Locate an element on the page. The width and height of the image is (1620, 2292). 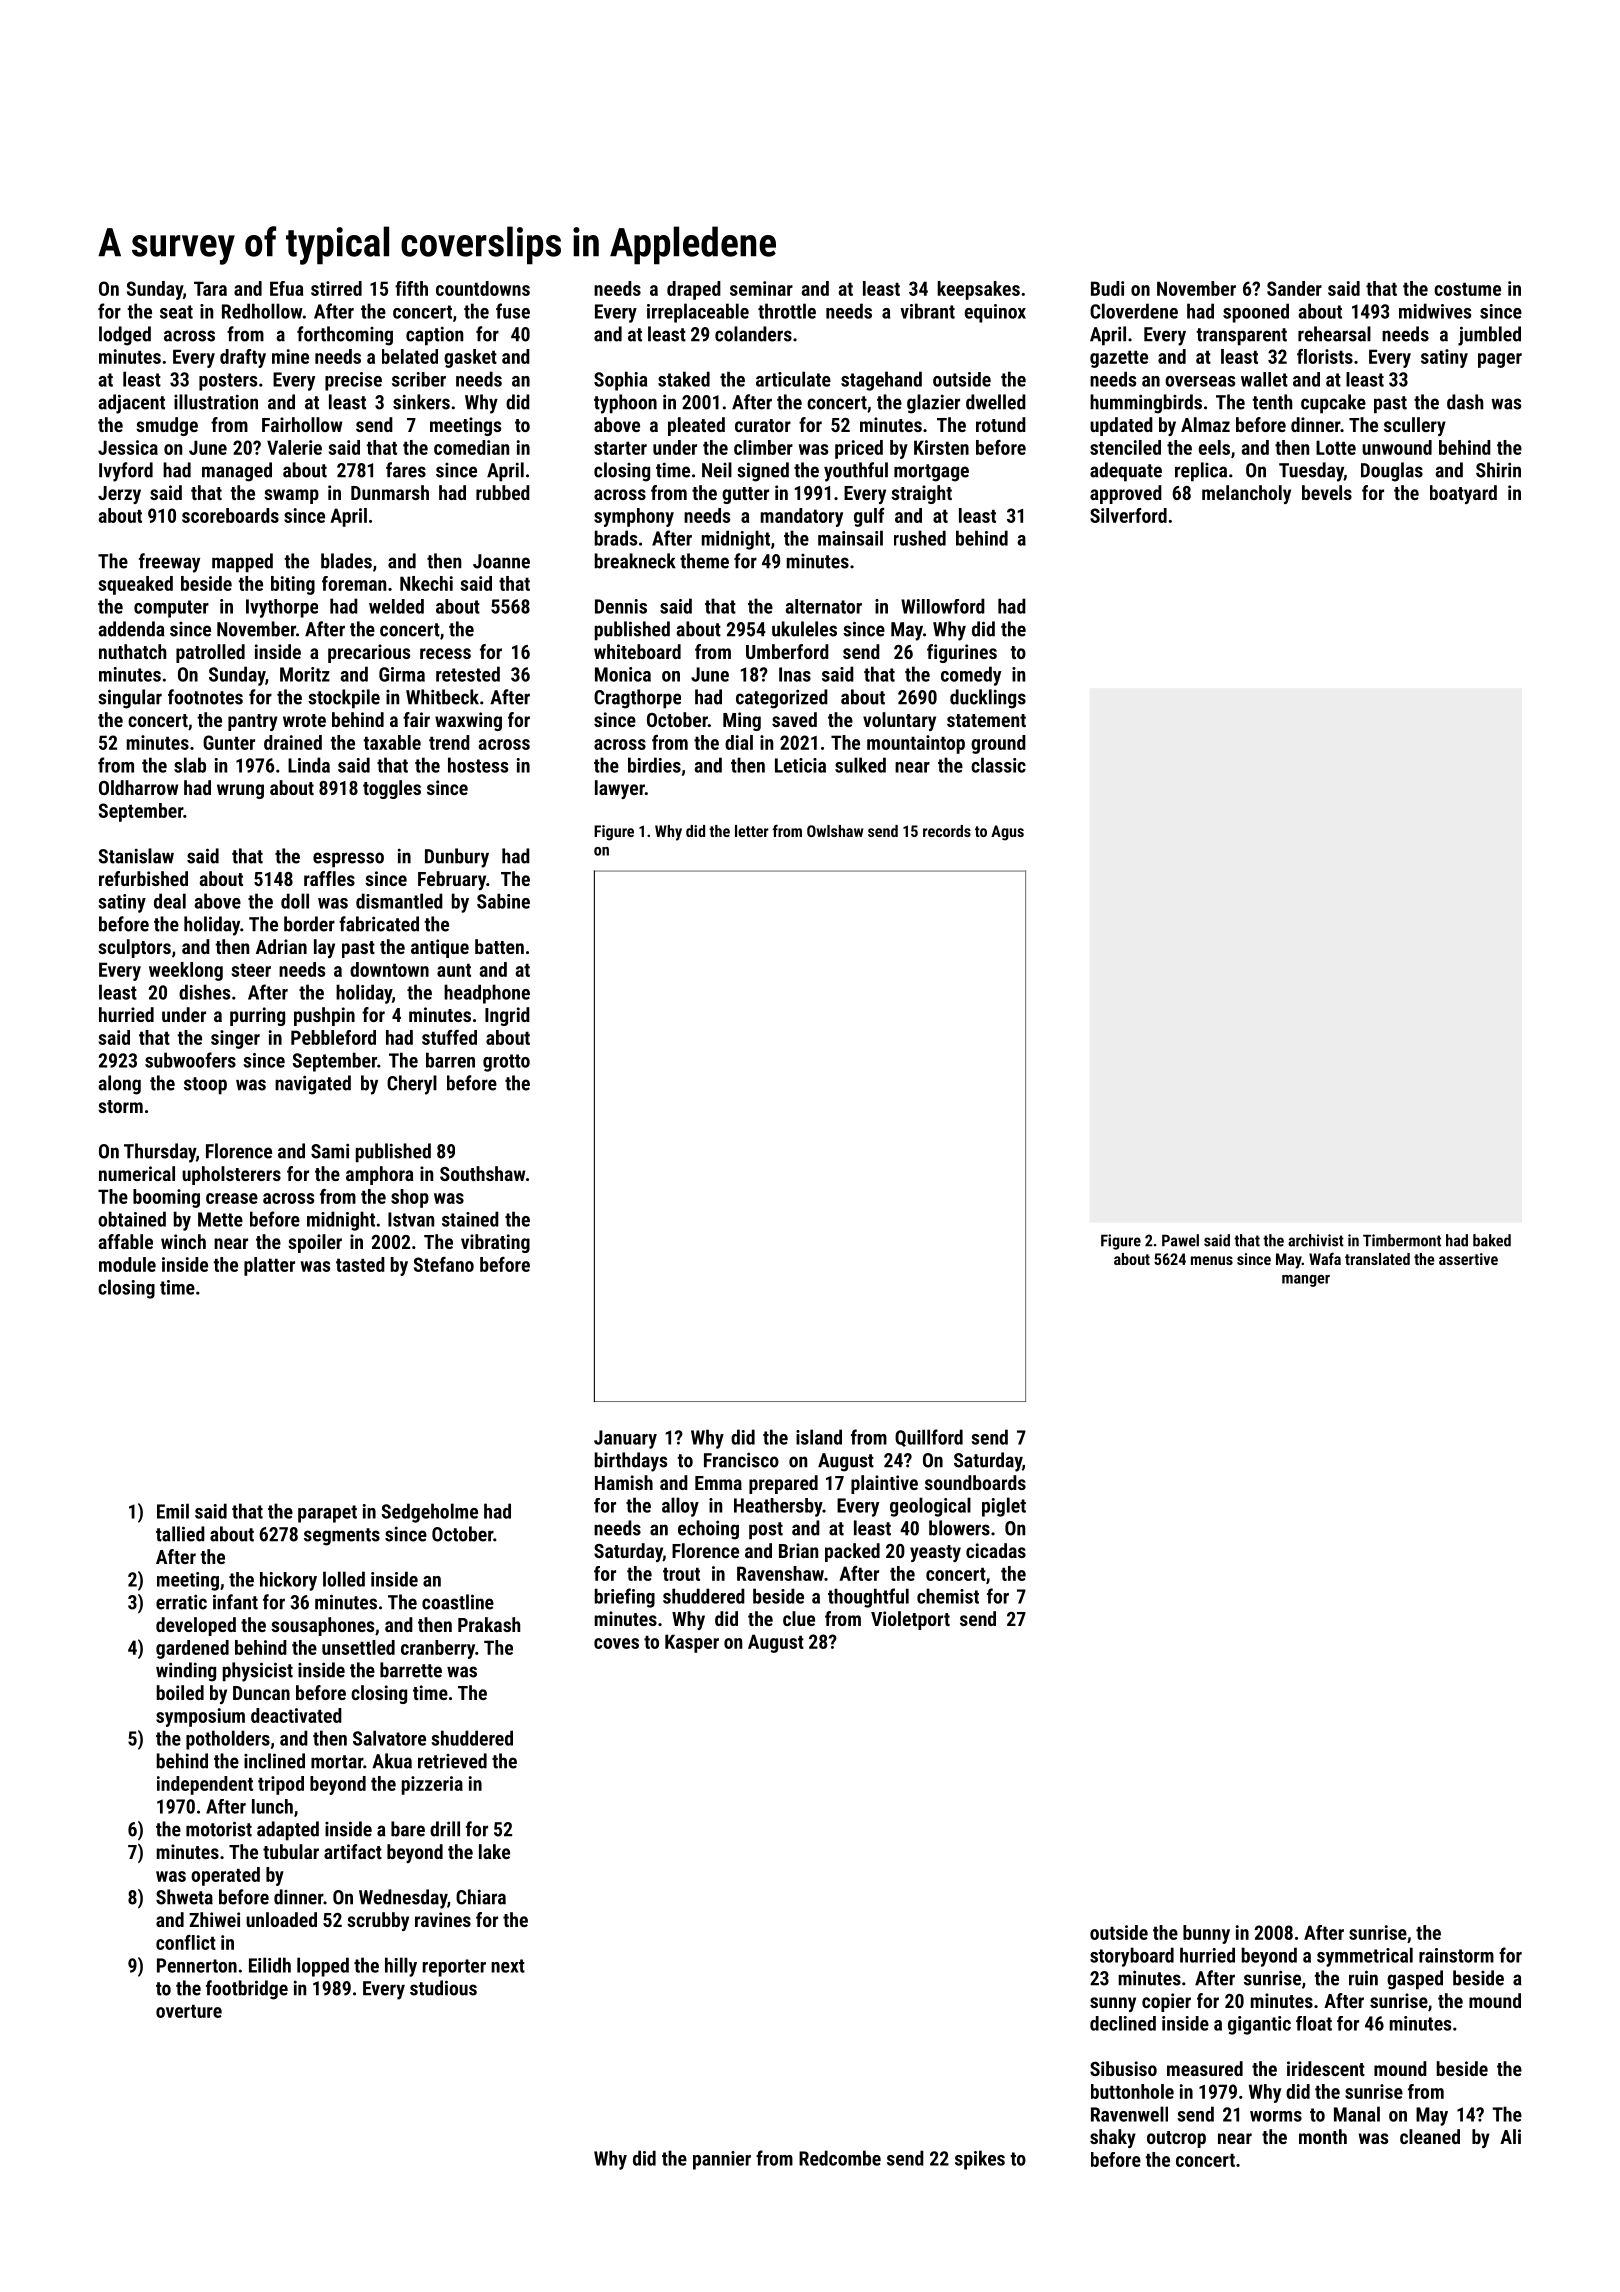
Redcombe is located at coordinates (840, 2158).
